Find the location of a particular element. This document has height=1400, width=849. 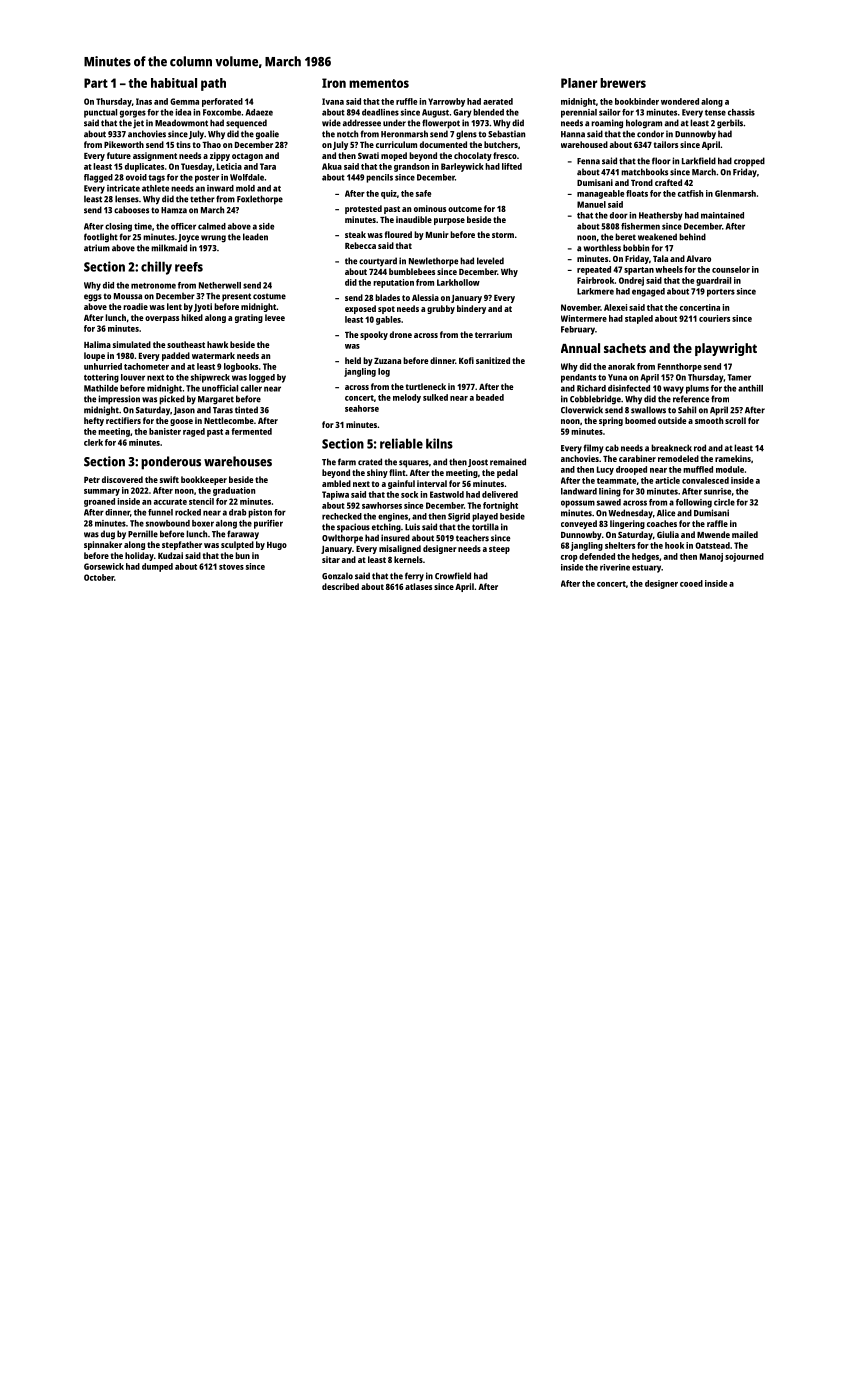

Akua is located at coordinates (332, 166).
